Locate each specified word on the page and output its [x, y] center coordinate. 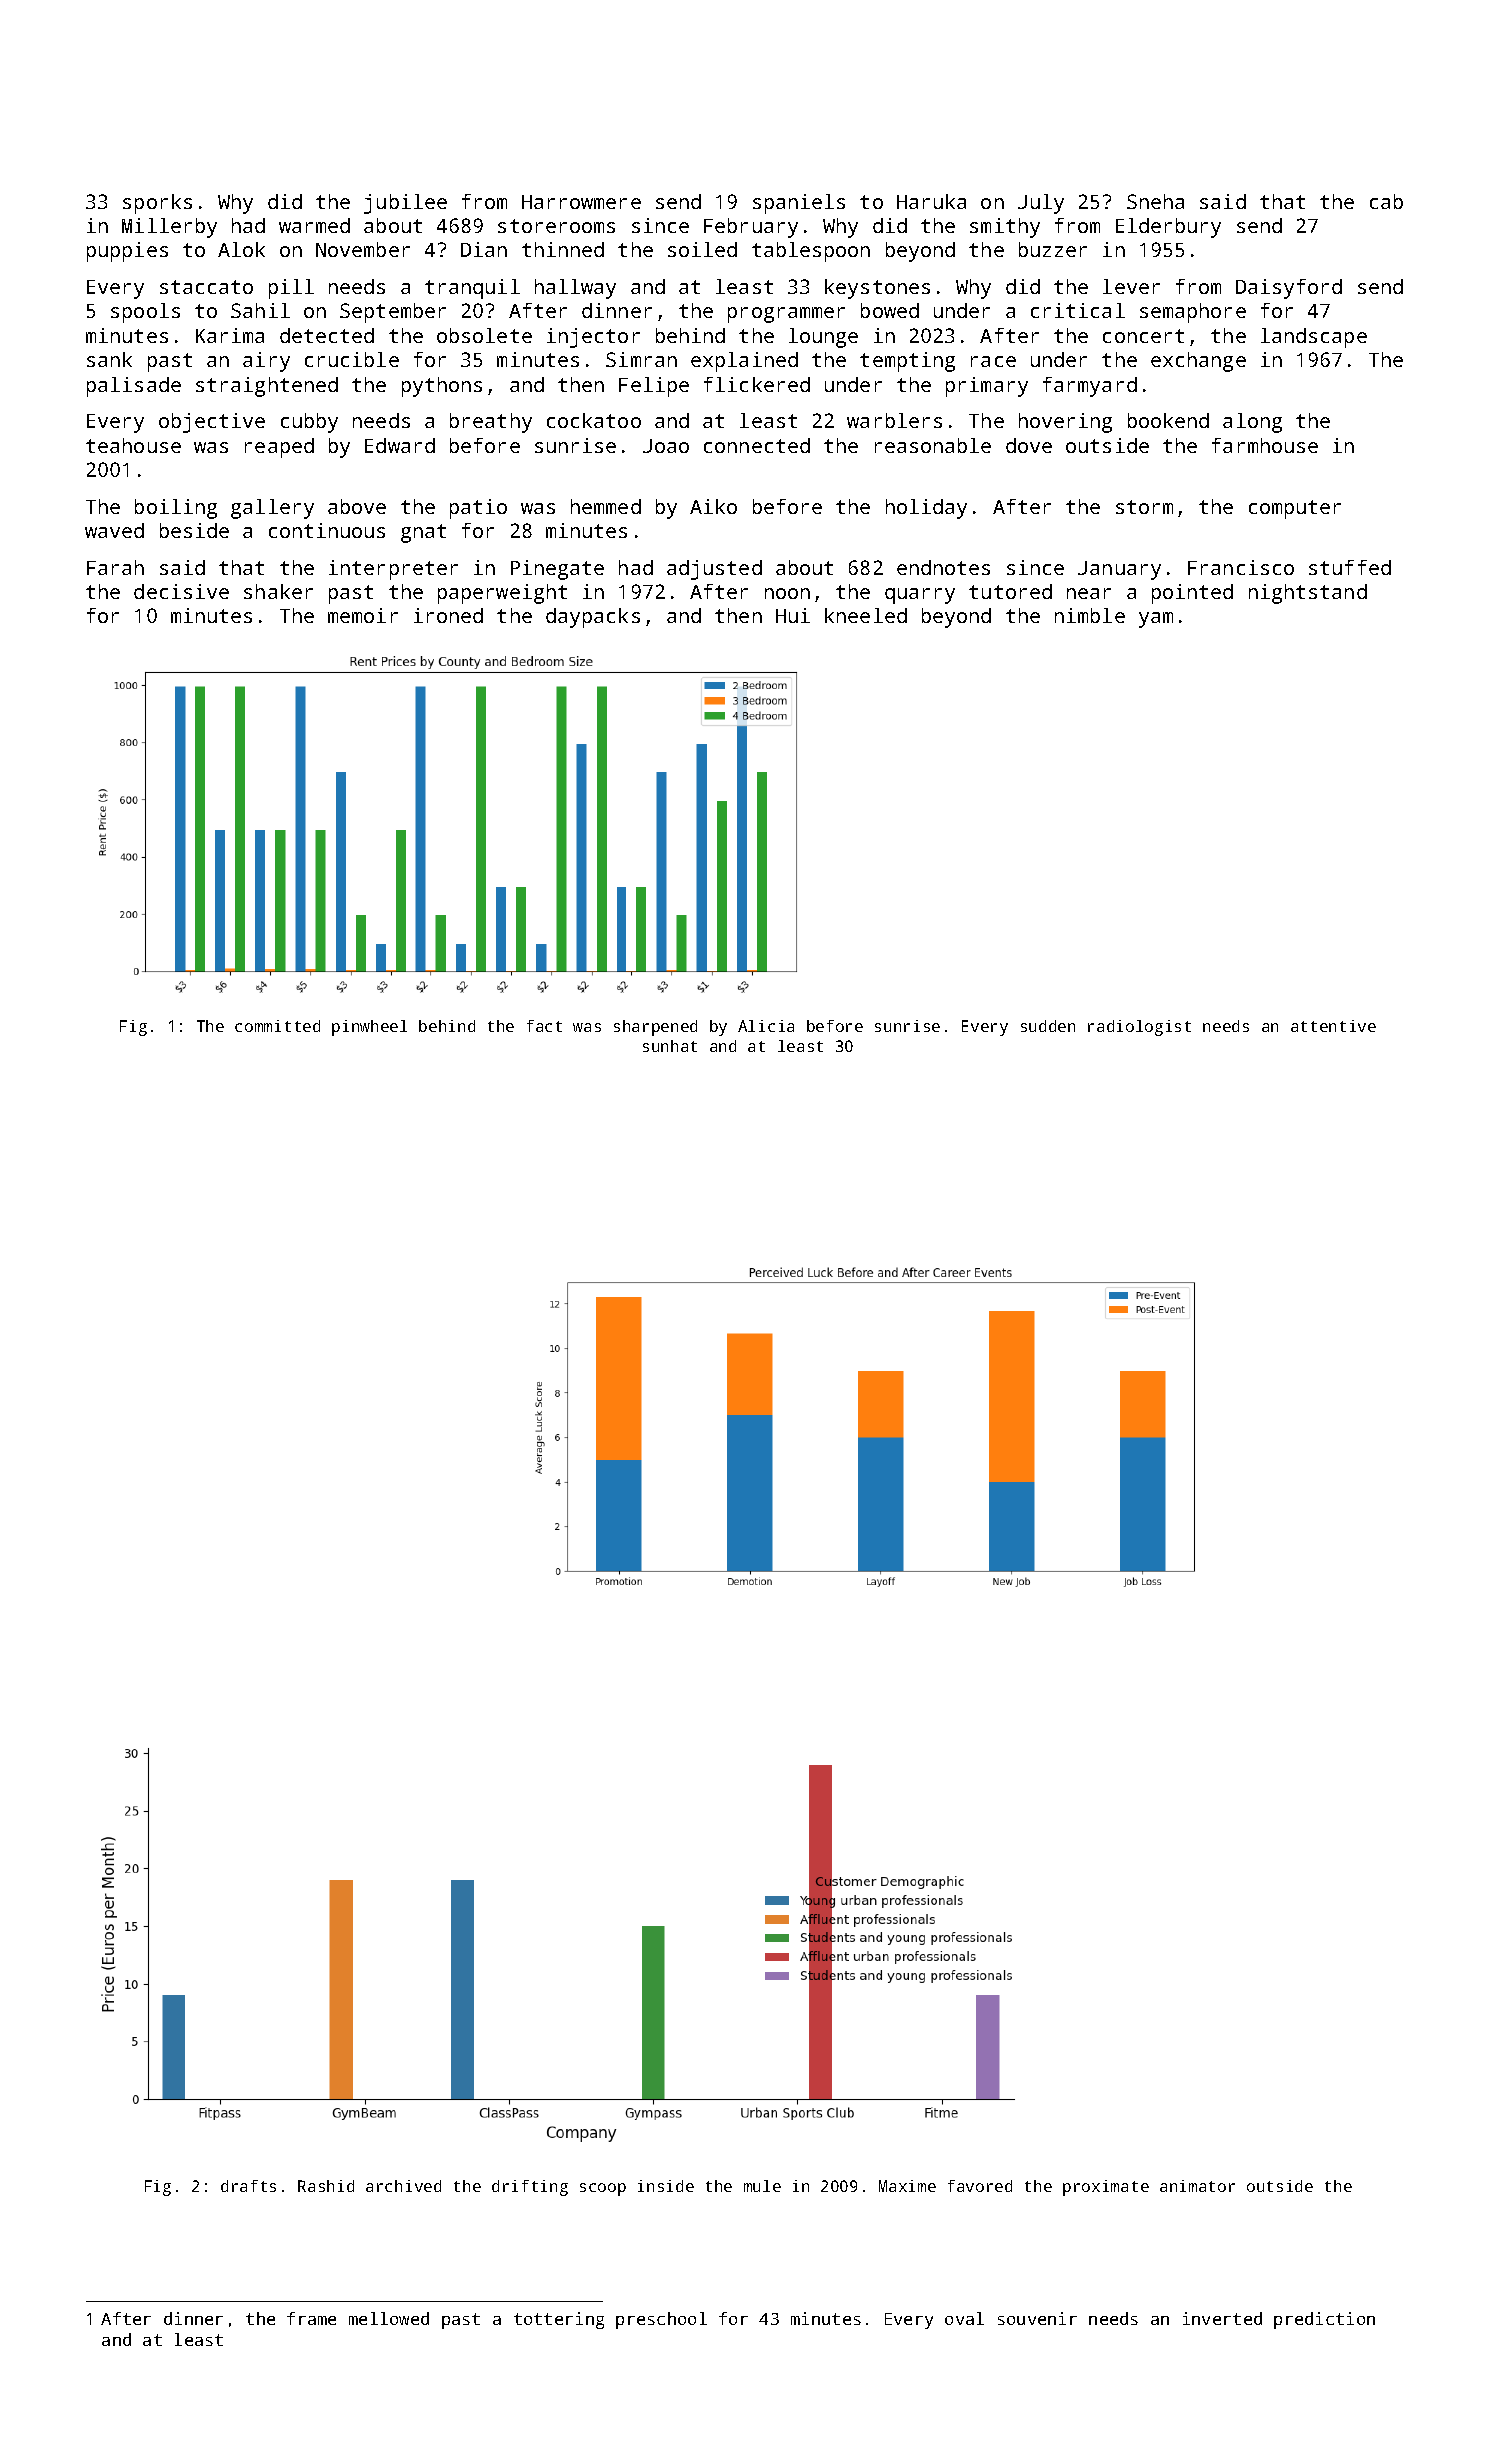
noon [787, 593]
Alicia [766, 1026]
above [357, 506]
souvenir [1037, 2318]
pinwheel [369, 1028]
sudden [1048, 1026]
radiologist [1139, 1028]
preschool [661, 2320]
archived [403, 2186]
